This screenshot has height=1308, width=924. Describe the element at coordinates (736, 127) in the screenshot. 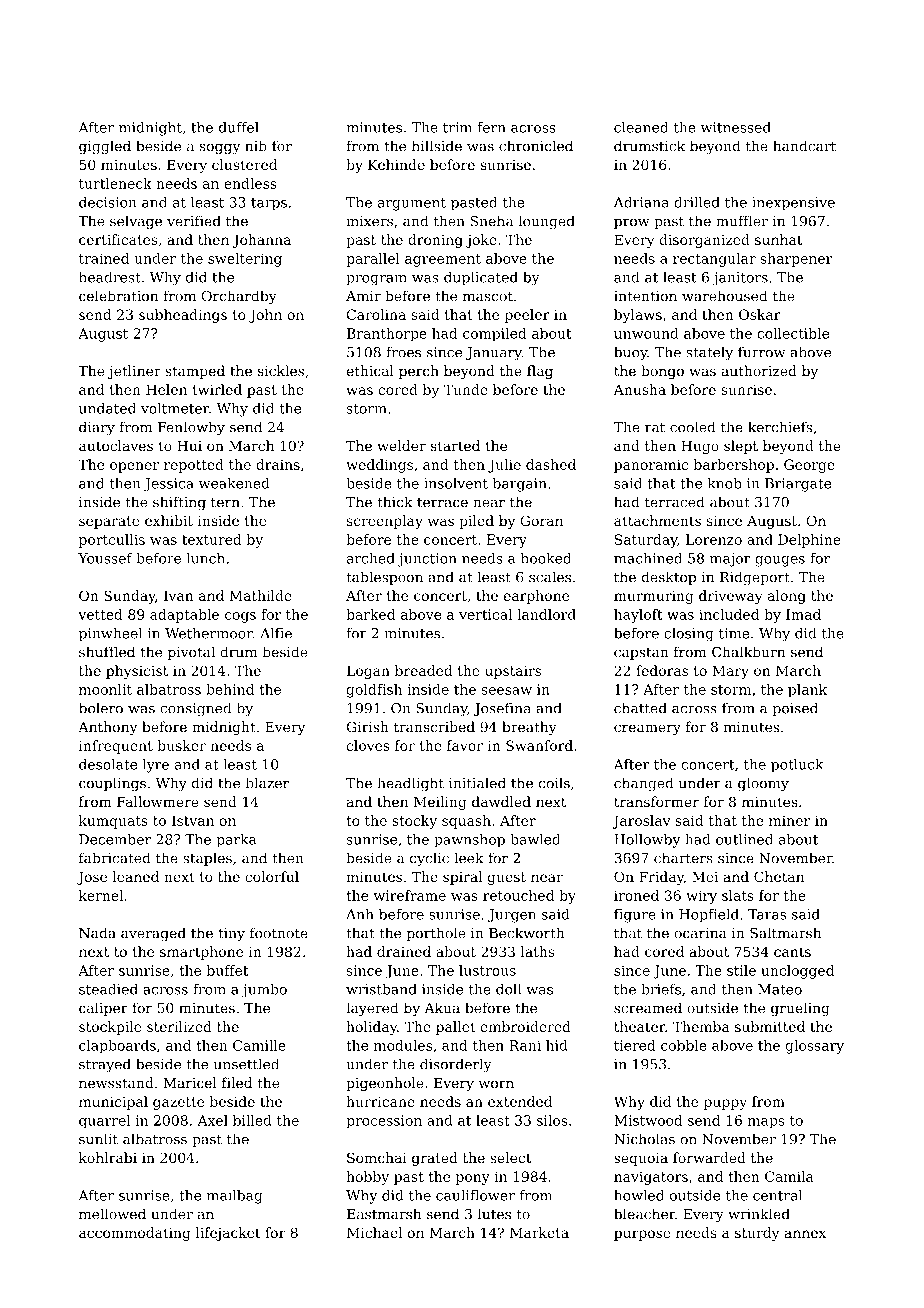

I see `witnessed` at that location.
